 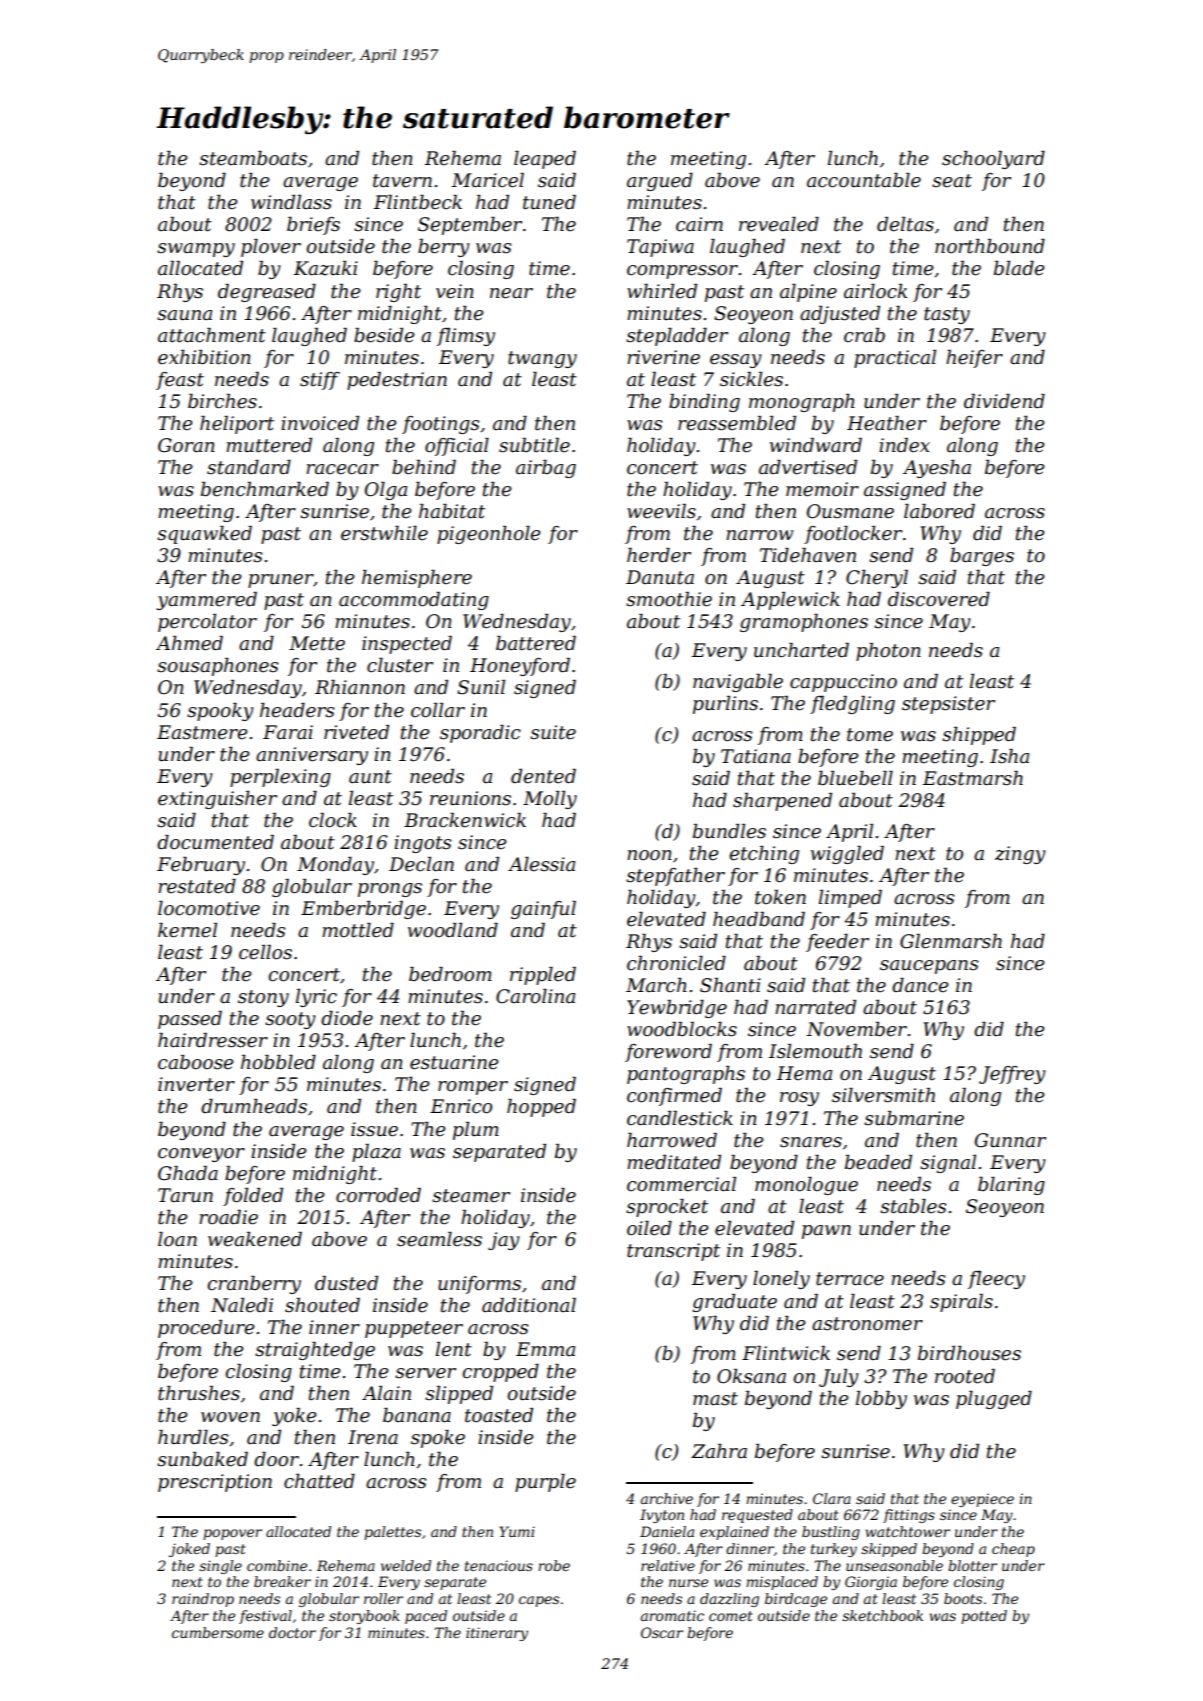 What do you see at coordinates (196, 250) in the screenshot?
I see `swampy` at bounding box center [196, 250].
